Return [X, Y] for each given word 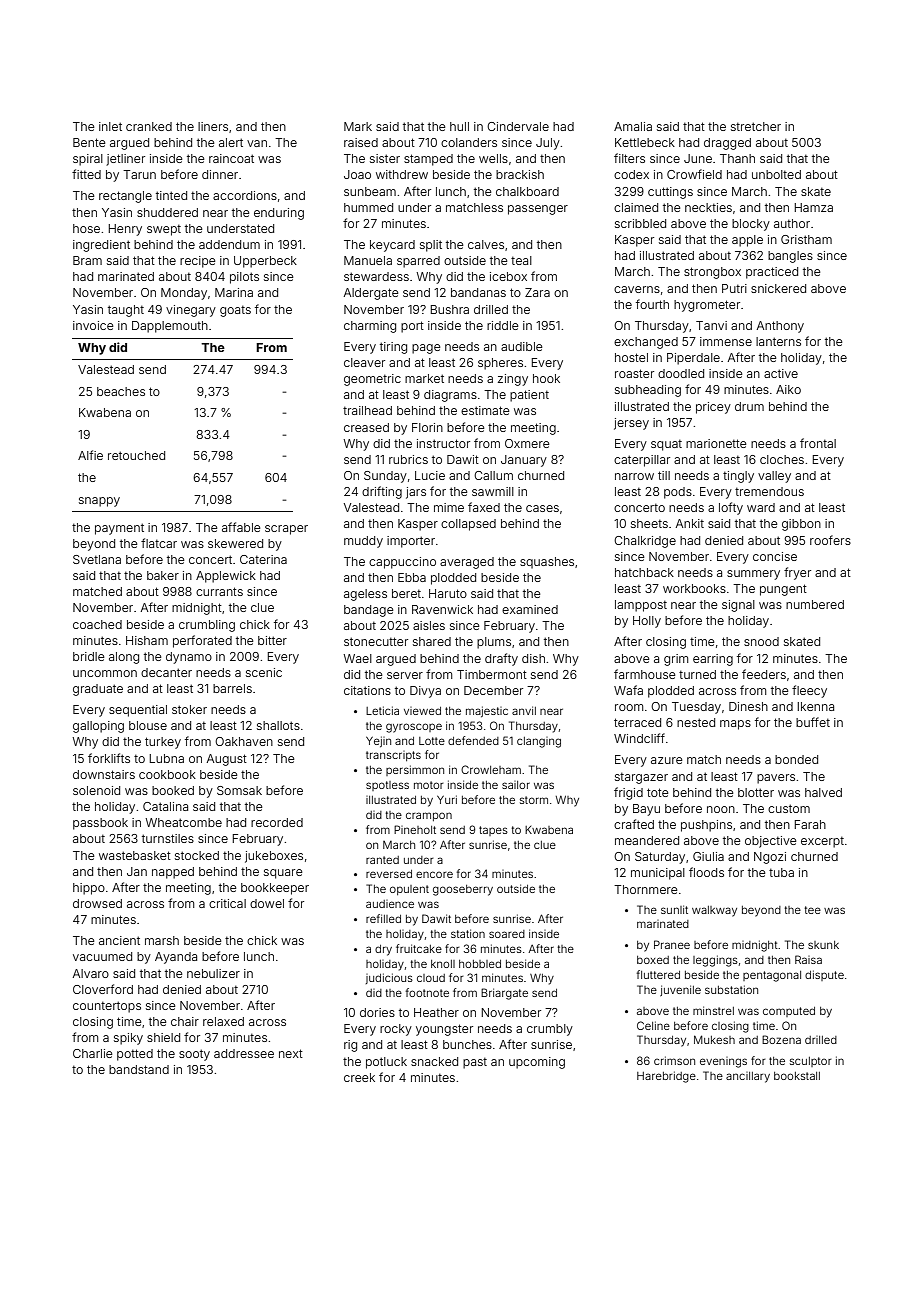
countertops [107, 1007]
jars [416, 493]
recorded [277, 822]
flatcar [159, 543]
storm [534, 800]
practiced [772, 273]
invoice [93, 325]
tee [812, 910]
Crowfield [694, 174]
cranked [149, 126]
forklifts [109, 758]
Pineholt [415, 829]
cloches [782, 459]
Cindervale [518, 126]
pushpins [706, 826]
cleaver [364, 362]
